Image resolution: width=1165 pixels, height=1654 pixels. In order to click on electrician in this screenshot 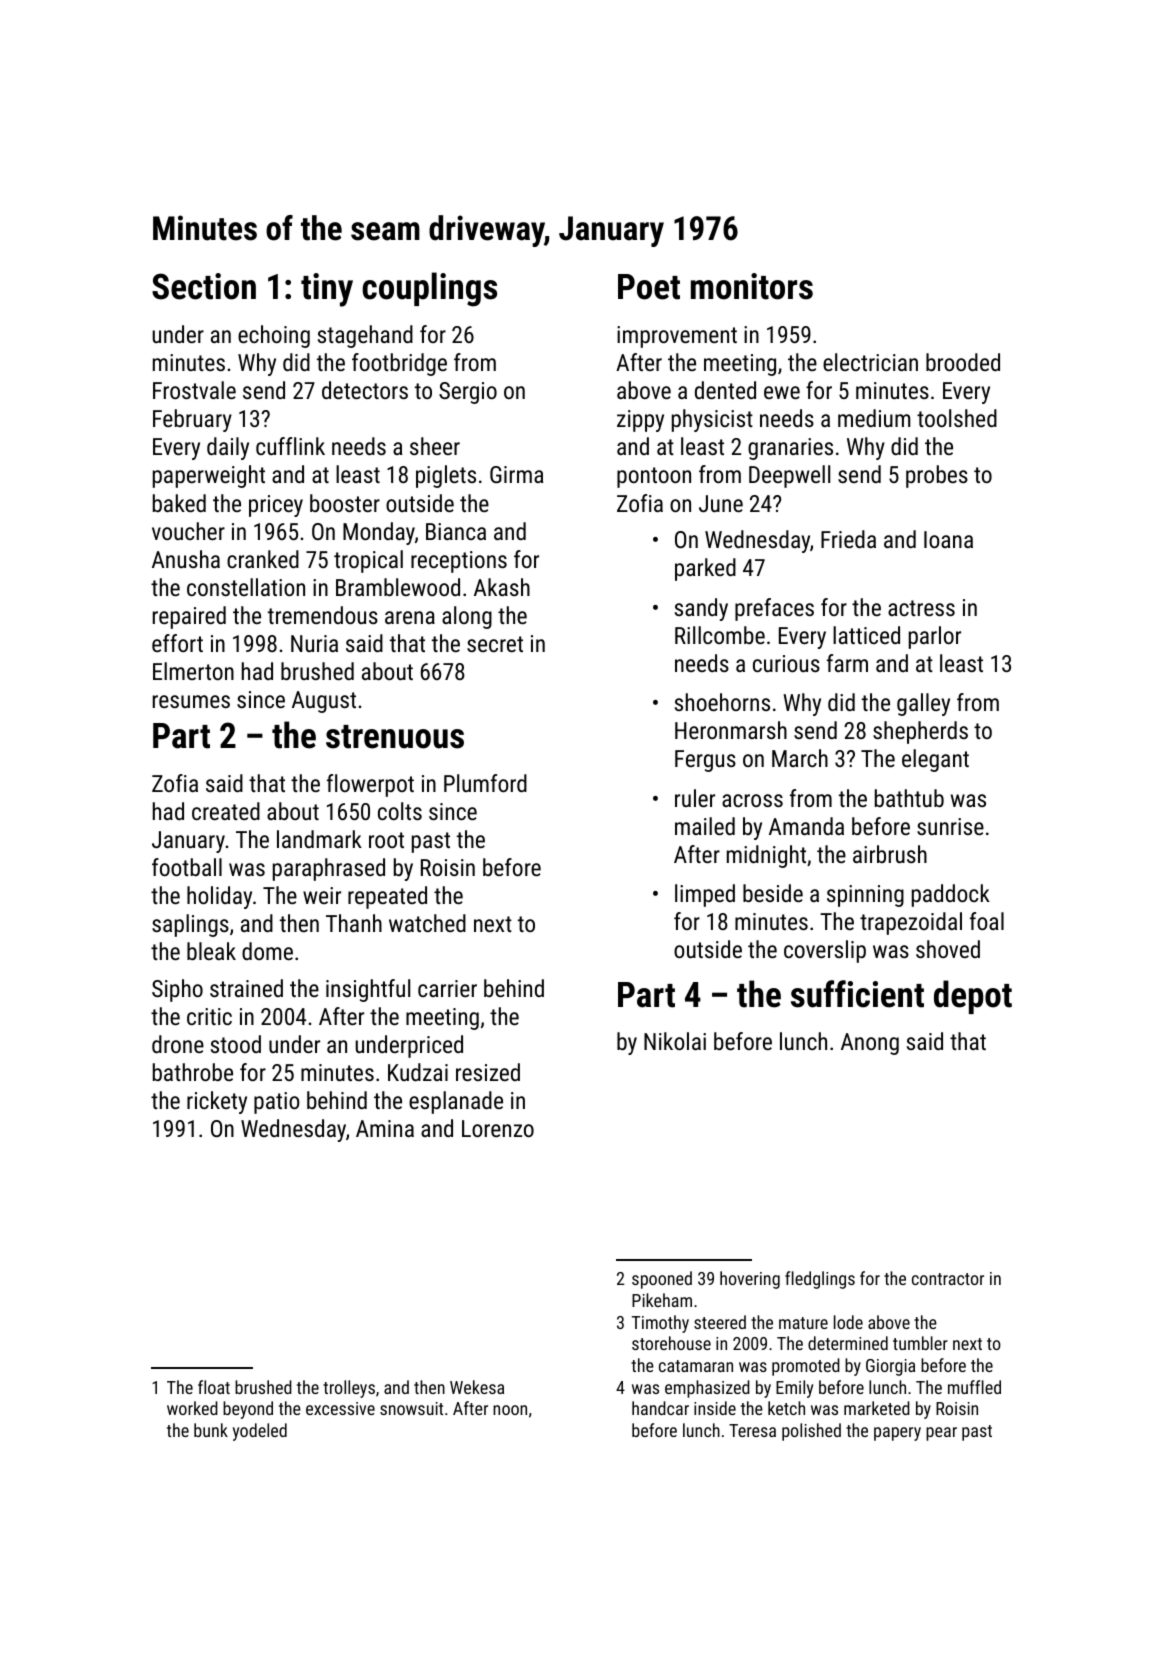, I will do `click(870, 362)`.
